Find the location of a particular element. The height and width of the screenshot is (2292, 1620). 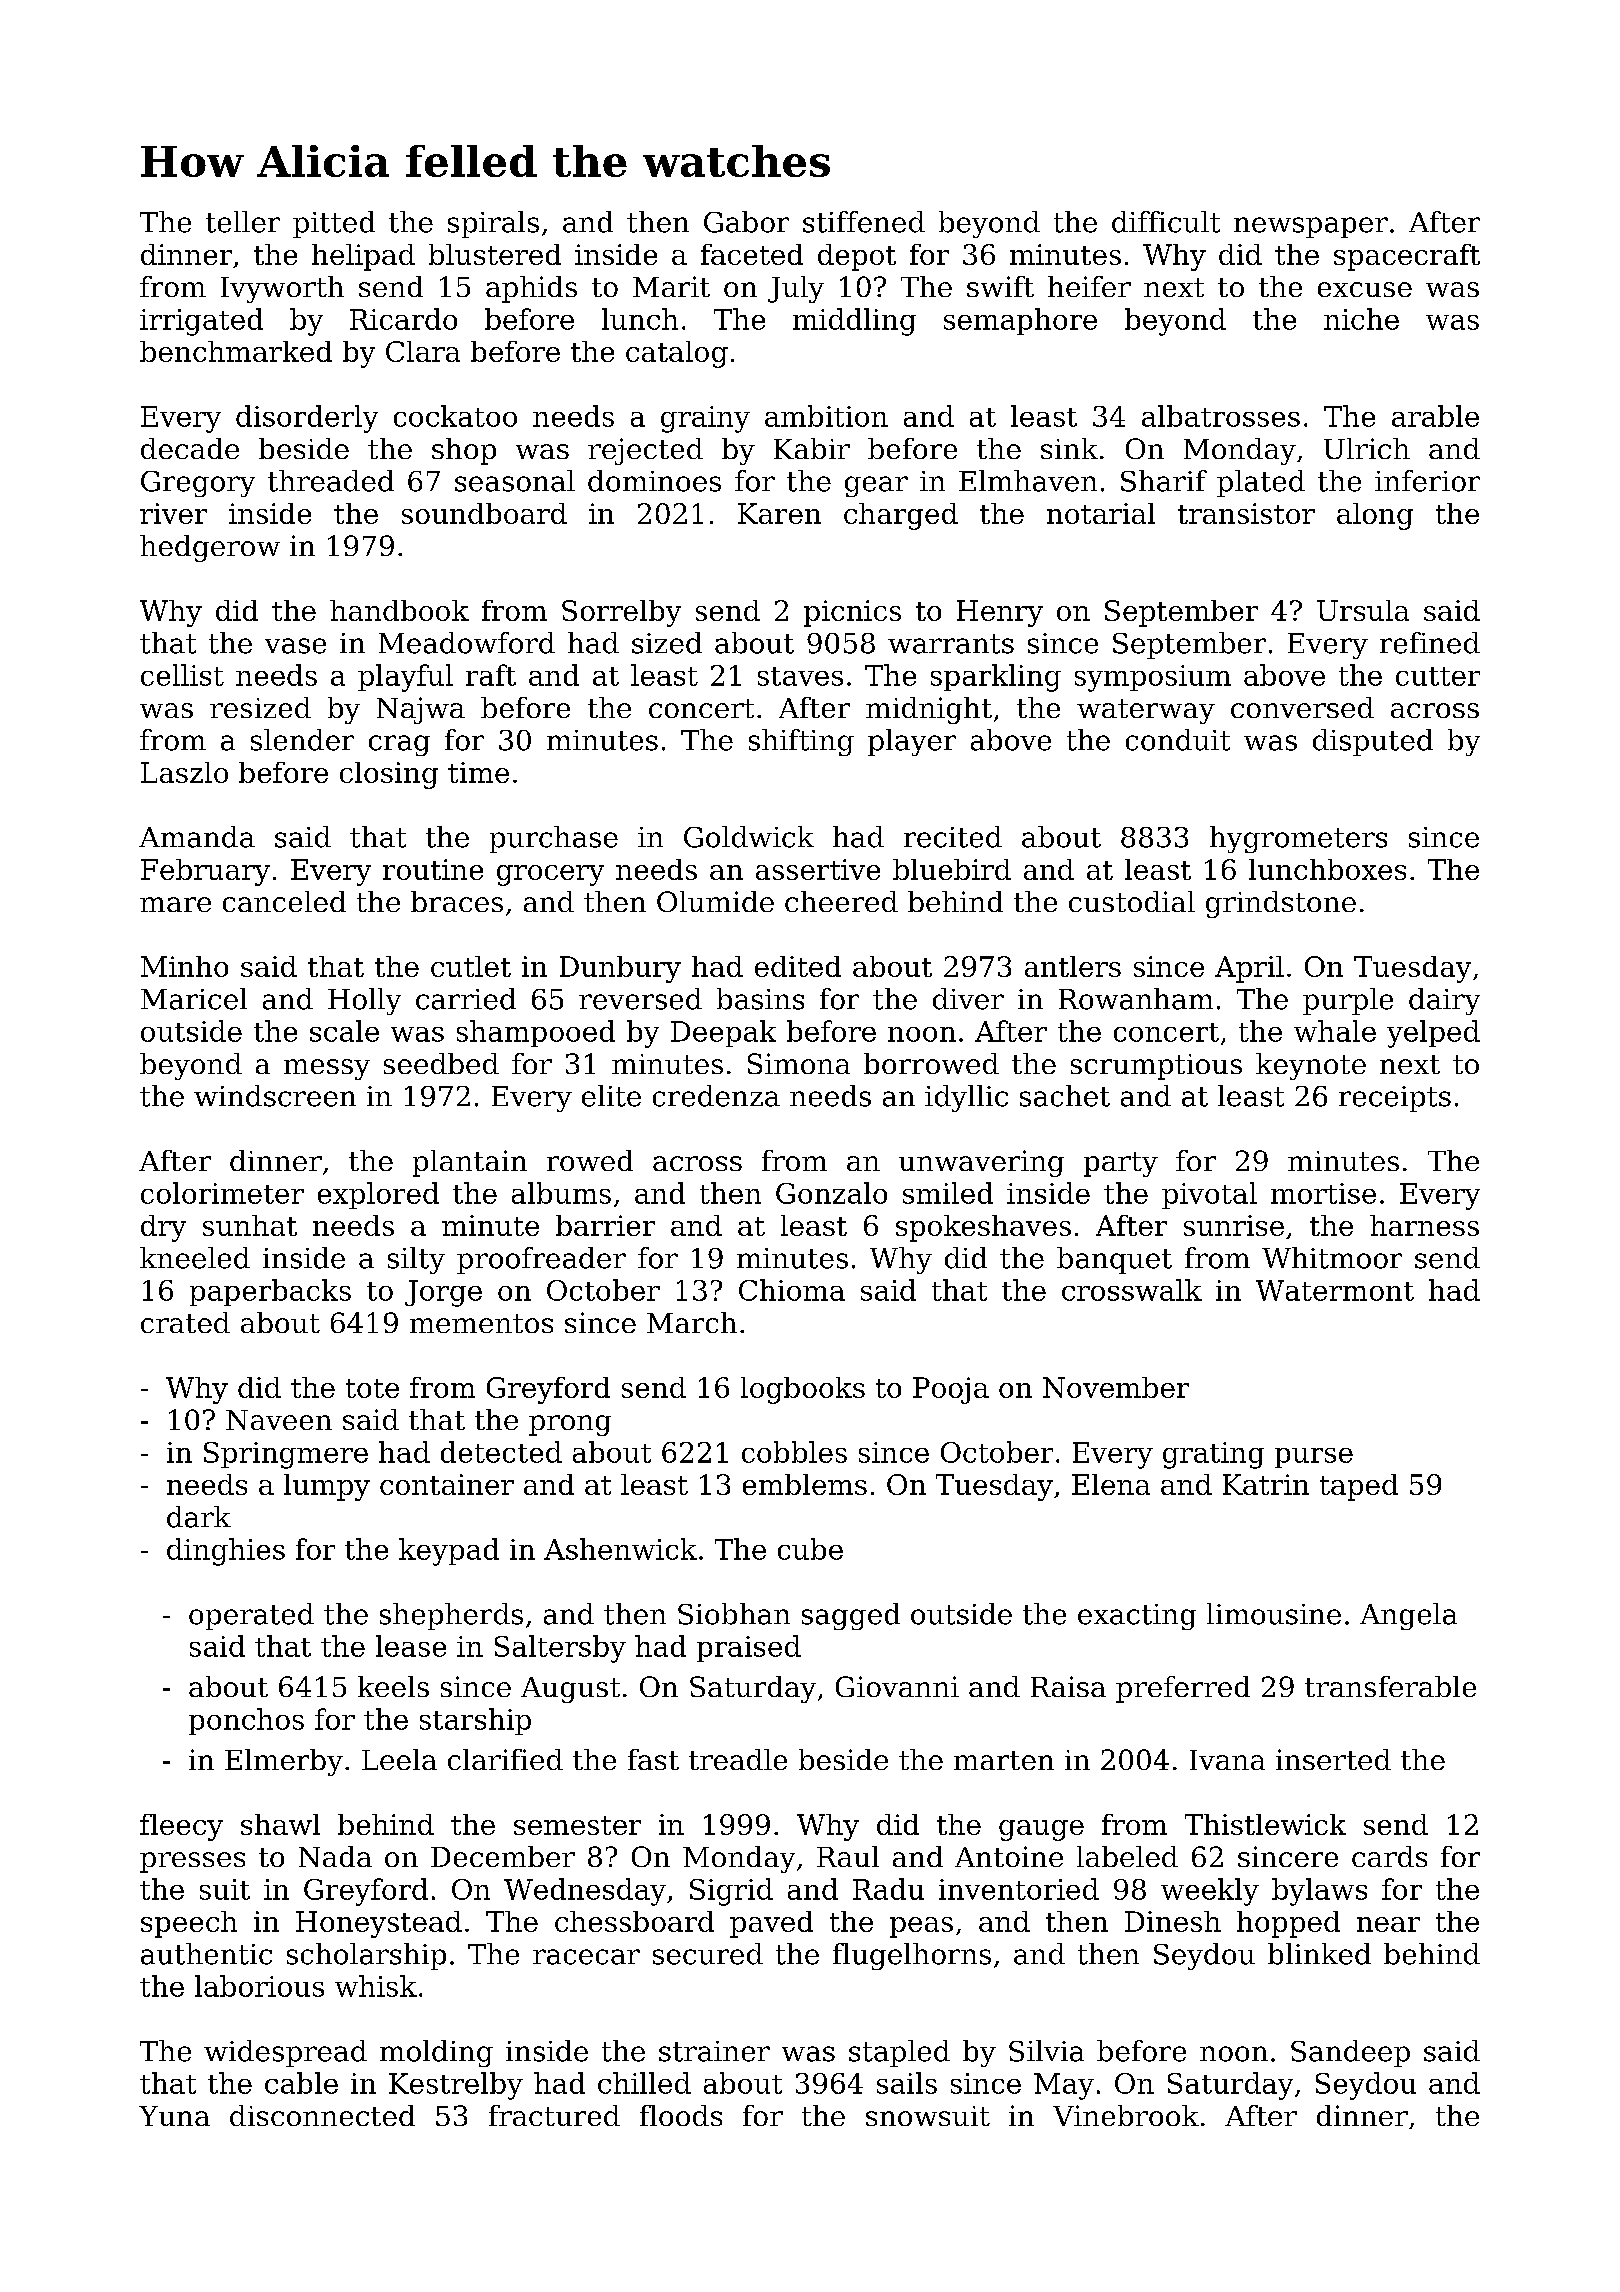

disconnected is located at coordinates (322, 2115).
